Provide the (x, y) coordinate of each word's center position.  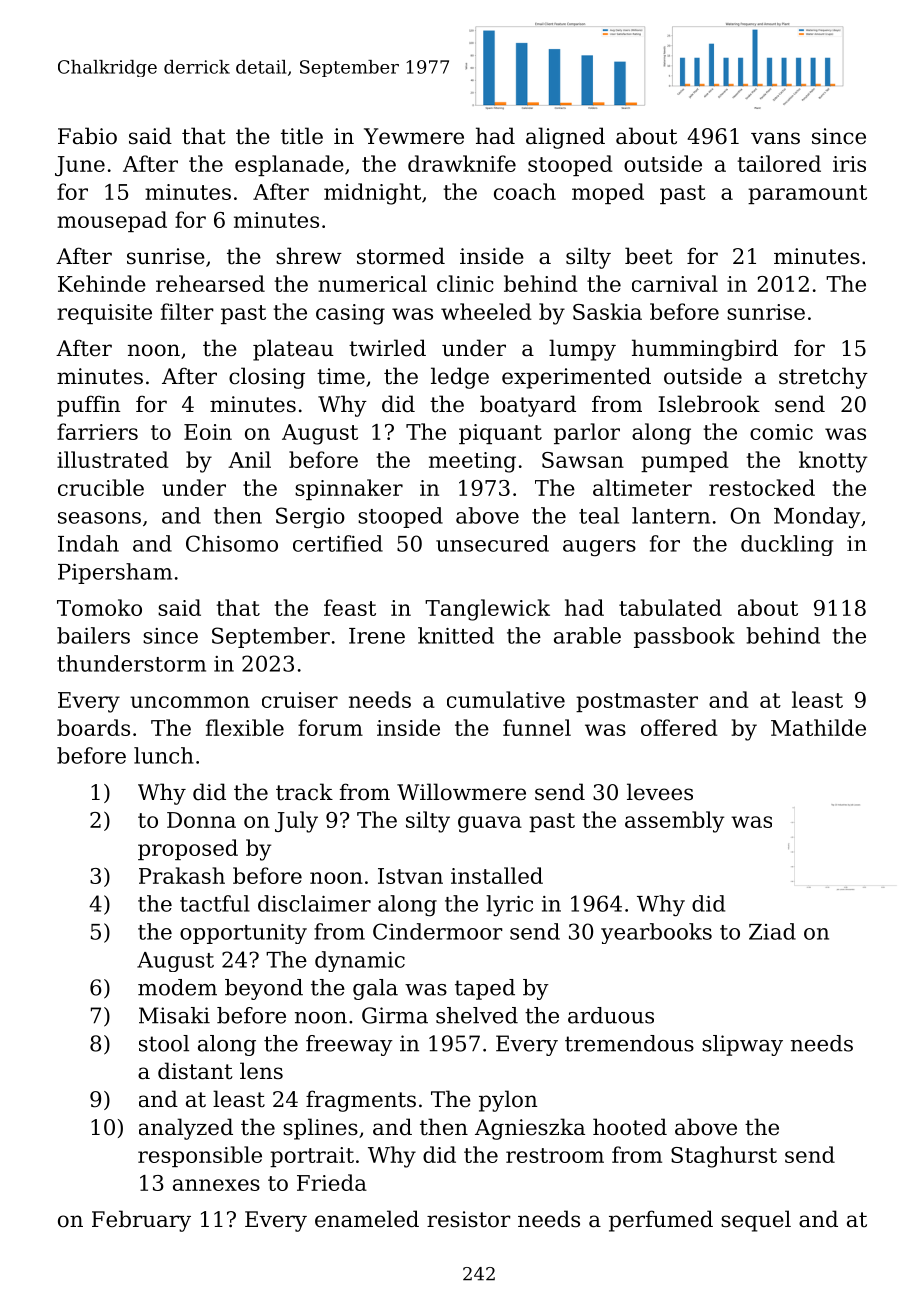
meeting (472, 462)
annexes (216, 1185)
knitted (456, 635)
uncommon (190, 702)
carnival (675, 283)
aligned (565, 138)
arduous (611, 1015)
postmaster (637, 702)
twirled (387, 348)
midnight (372, 194)
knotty (833, 462)
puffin (88, 406)
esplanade (289, 165)
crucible (101, 487)
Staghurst (724, 1157)
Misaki (174, 1015)
